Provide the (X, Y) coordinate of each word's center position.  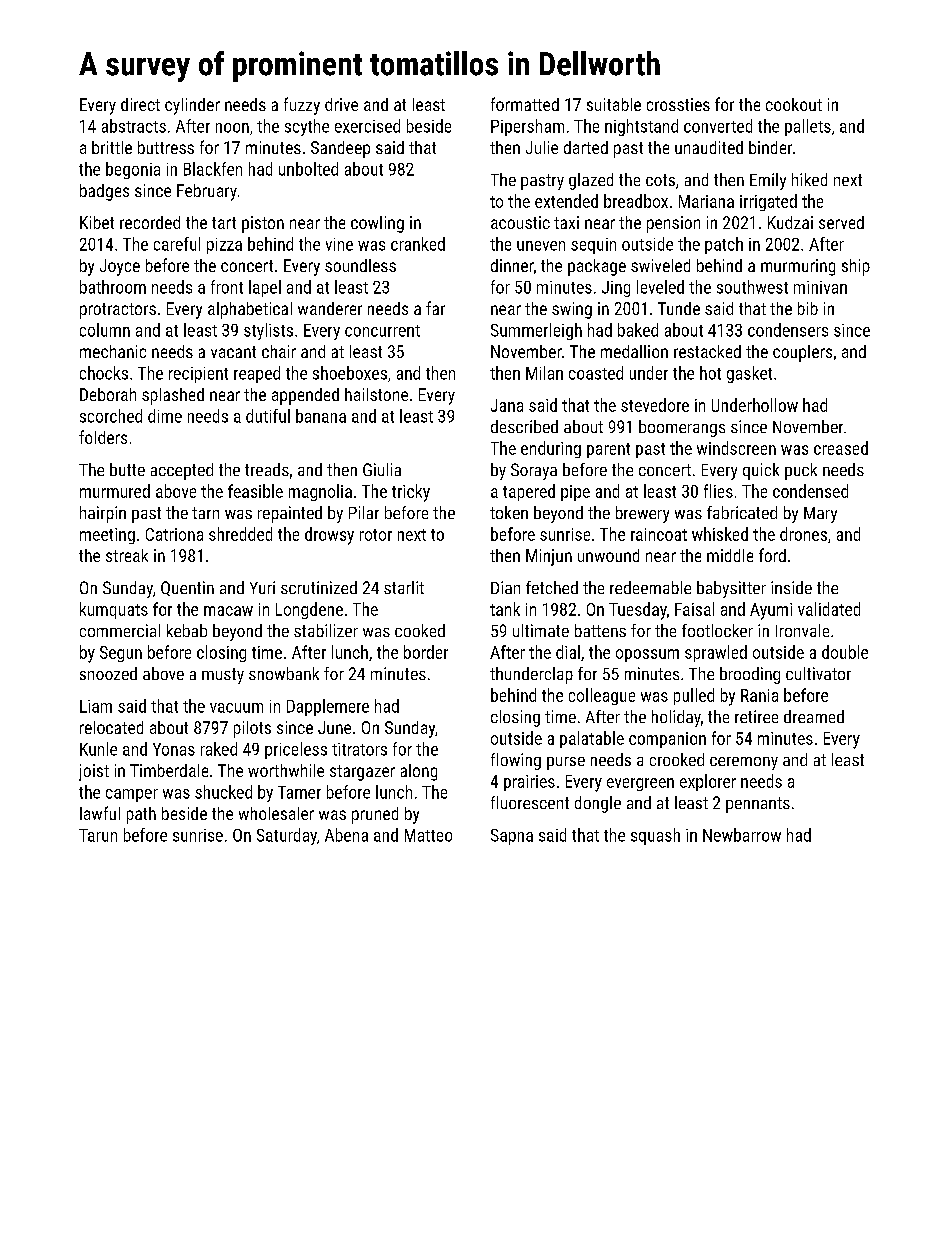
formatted (525, 104)
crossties (678, 104)
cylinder (192, 106)
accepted (182, 471)
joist (94, 772)
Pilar (364, 512)
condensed (810, 491)
